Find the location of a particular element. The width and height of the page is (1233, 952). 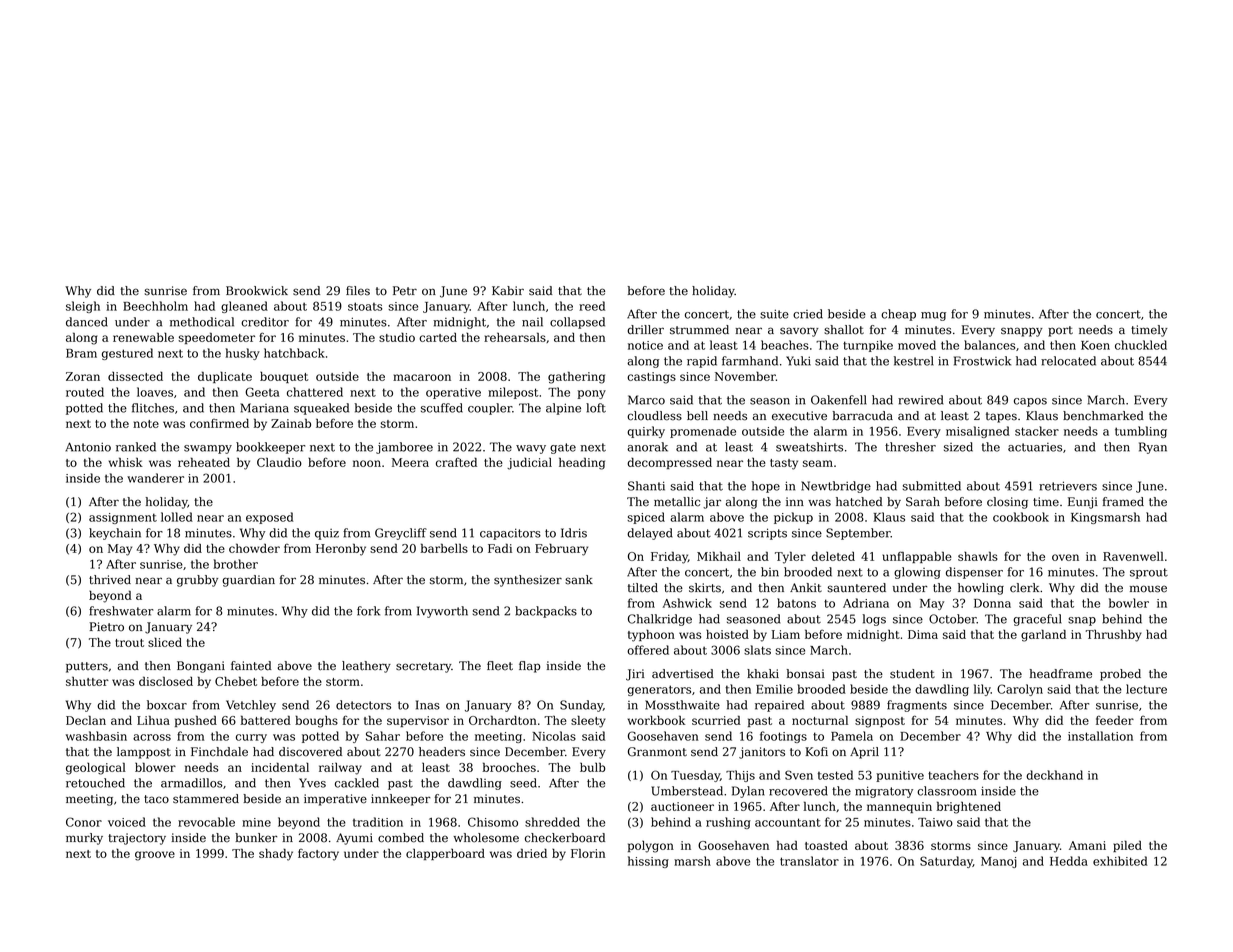

reed is located at coordinates (592, 306).
